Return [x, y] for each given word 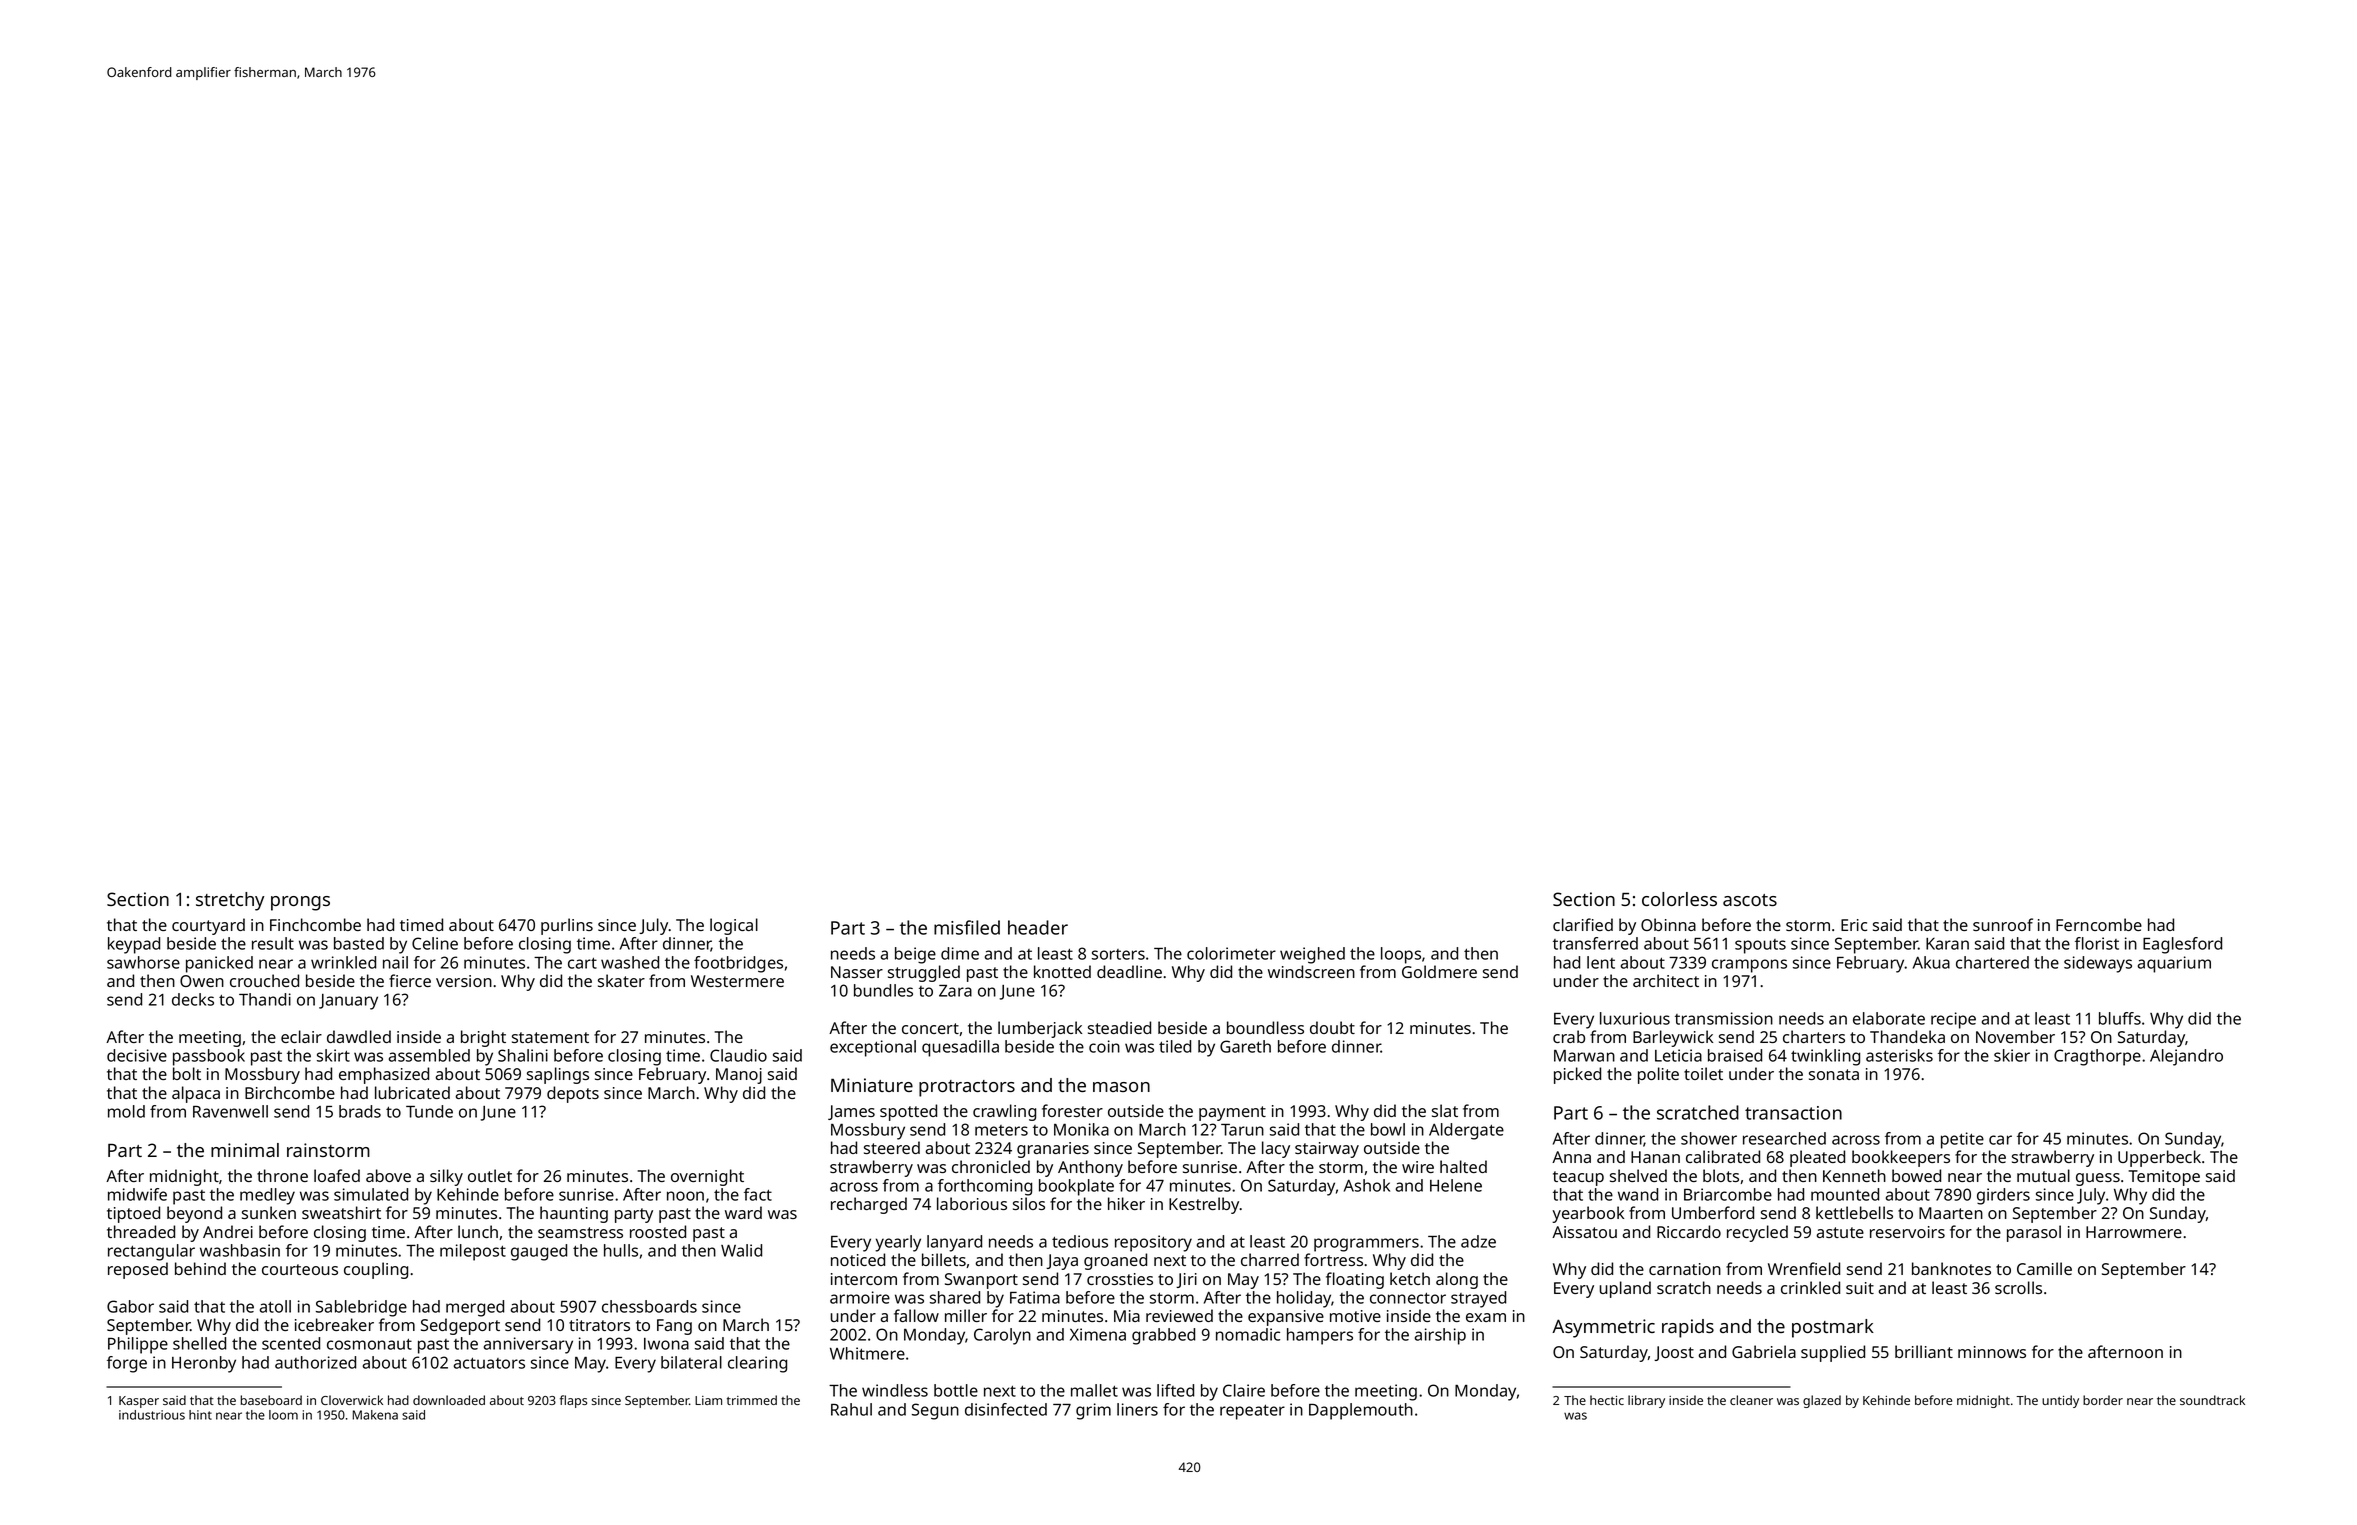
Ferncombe [2099, 924]
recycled [1757, 1233]
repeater [1252, 1412]
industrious [152, 1415]
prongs [300, 903]
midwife [137, 1194]
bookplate [1076, 1187]
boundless [1265, 1027]
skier [2012, 1055]
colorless [1679, 899]
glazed [1822, 1401]
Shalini [523, 1055]
